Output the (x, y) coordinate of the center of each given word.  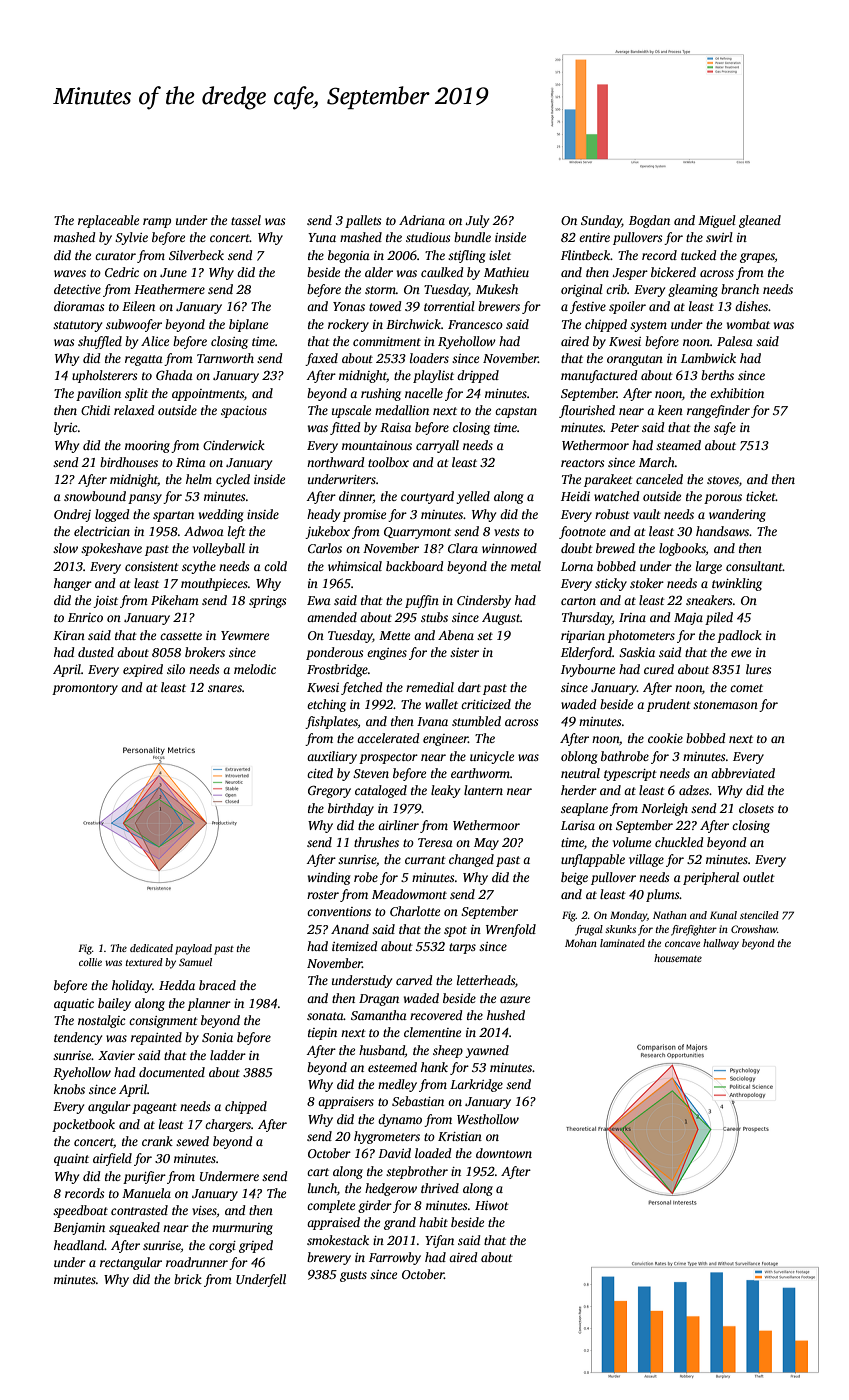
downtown (504, 1153)
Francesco (475, 324)
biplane (248, 325)
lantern (483, 790)
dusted (96, 652)
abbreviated (743, 773)
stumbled (476, 721)
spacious (244, 412)
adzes (694, 790)
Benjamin (79, 1229)
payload (193, 949)
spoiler (627, 307)
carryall (437, 446)
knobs (69, 1089)
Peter (624, 427)
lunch (322, 1188)
